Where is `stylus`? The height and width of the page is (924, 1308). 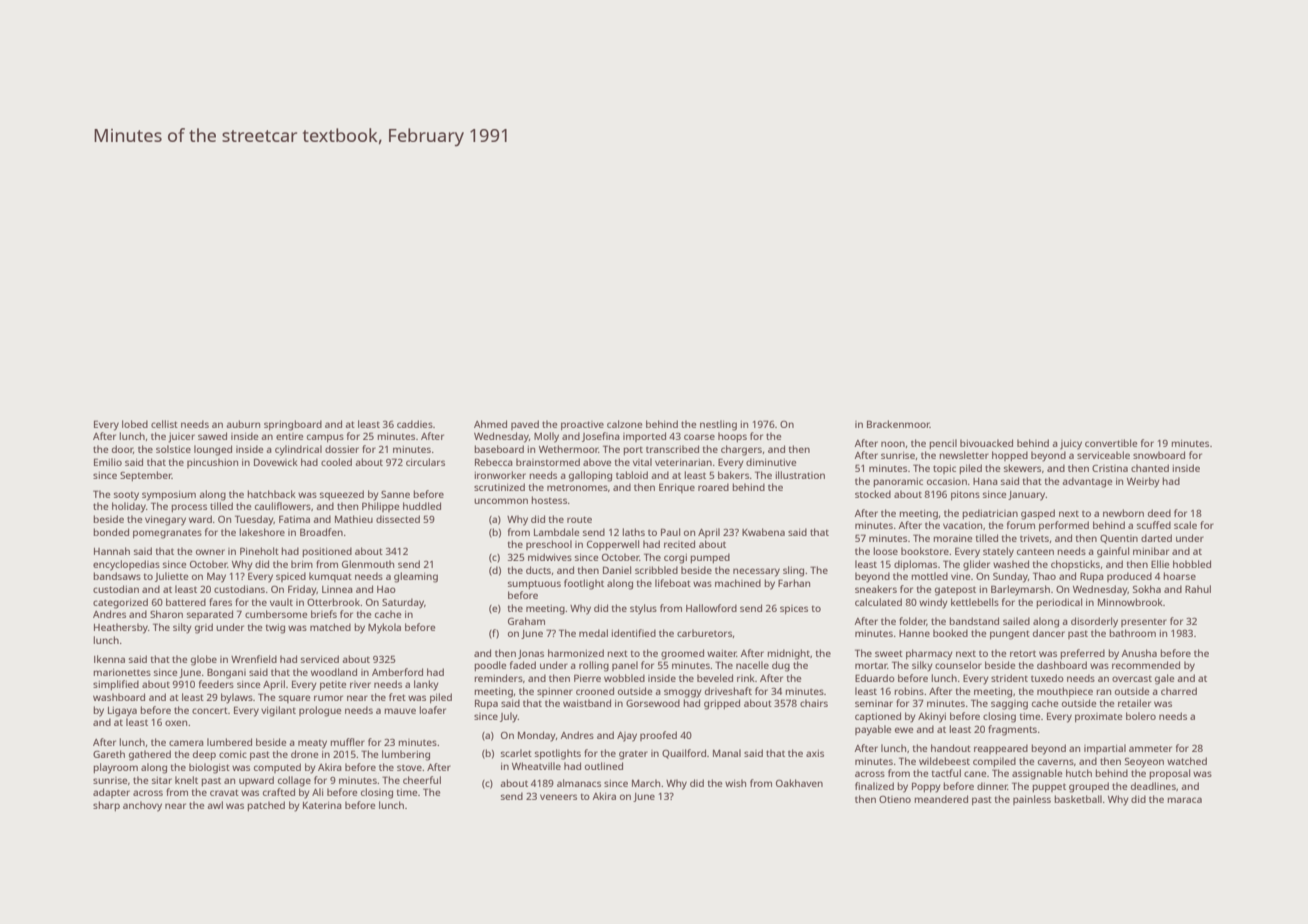
stylus is located at coordinates (643, 609).
